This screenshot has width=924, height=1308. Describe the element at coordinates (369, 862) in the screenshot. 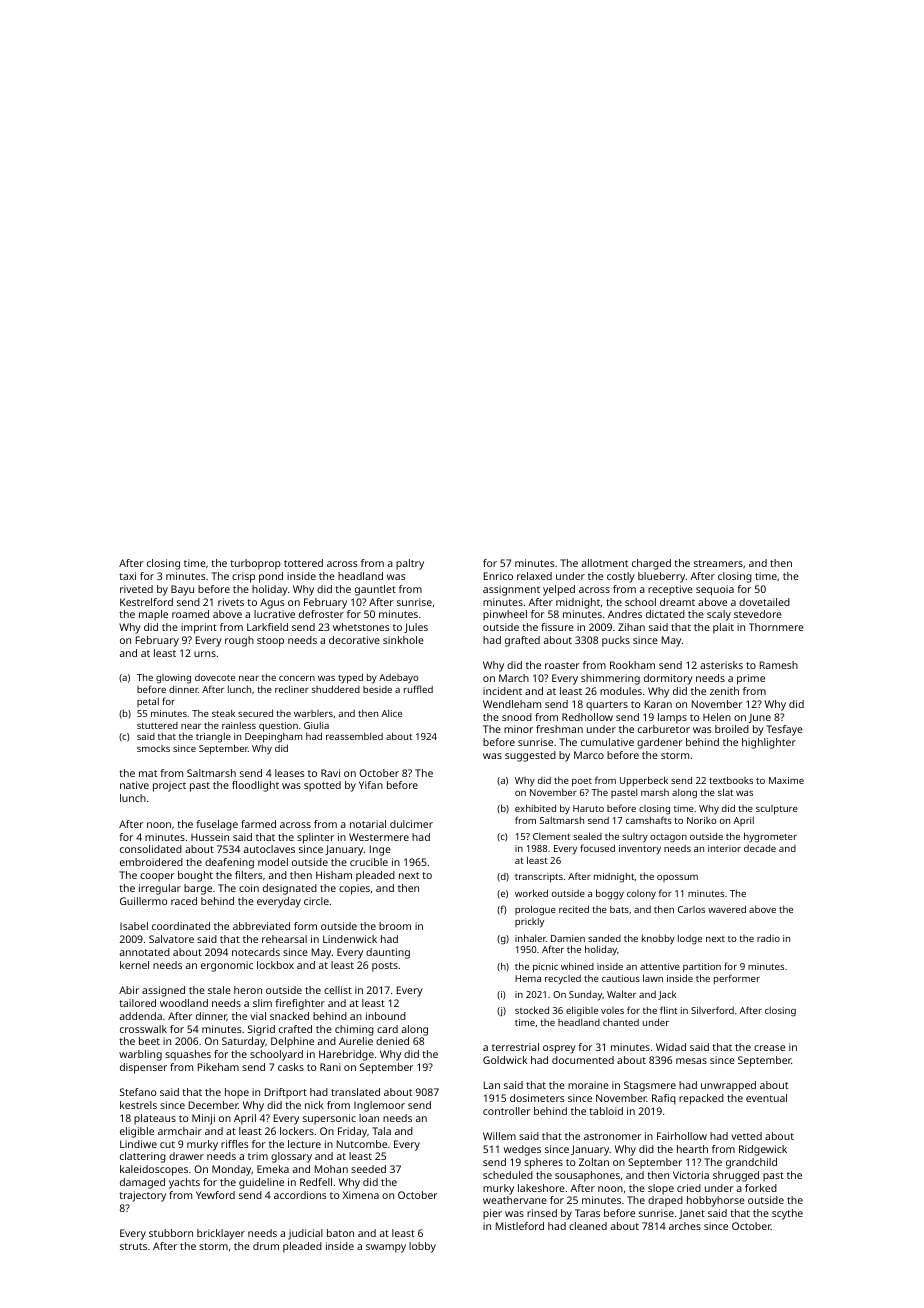

I see `crucible` at that location.
